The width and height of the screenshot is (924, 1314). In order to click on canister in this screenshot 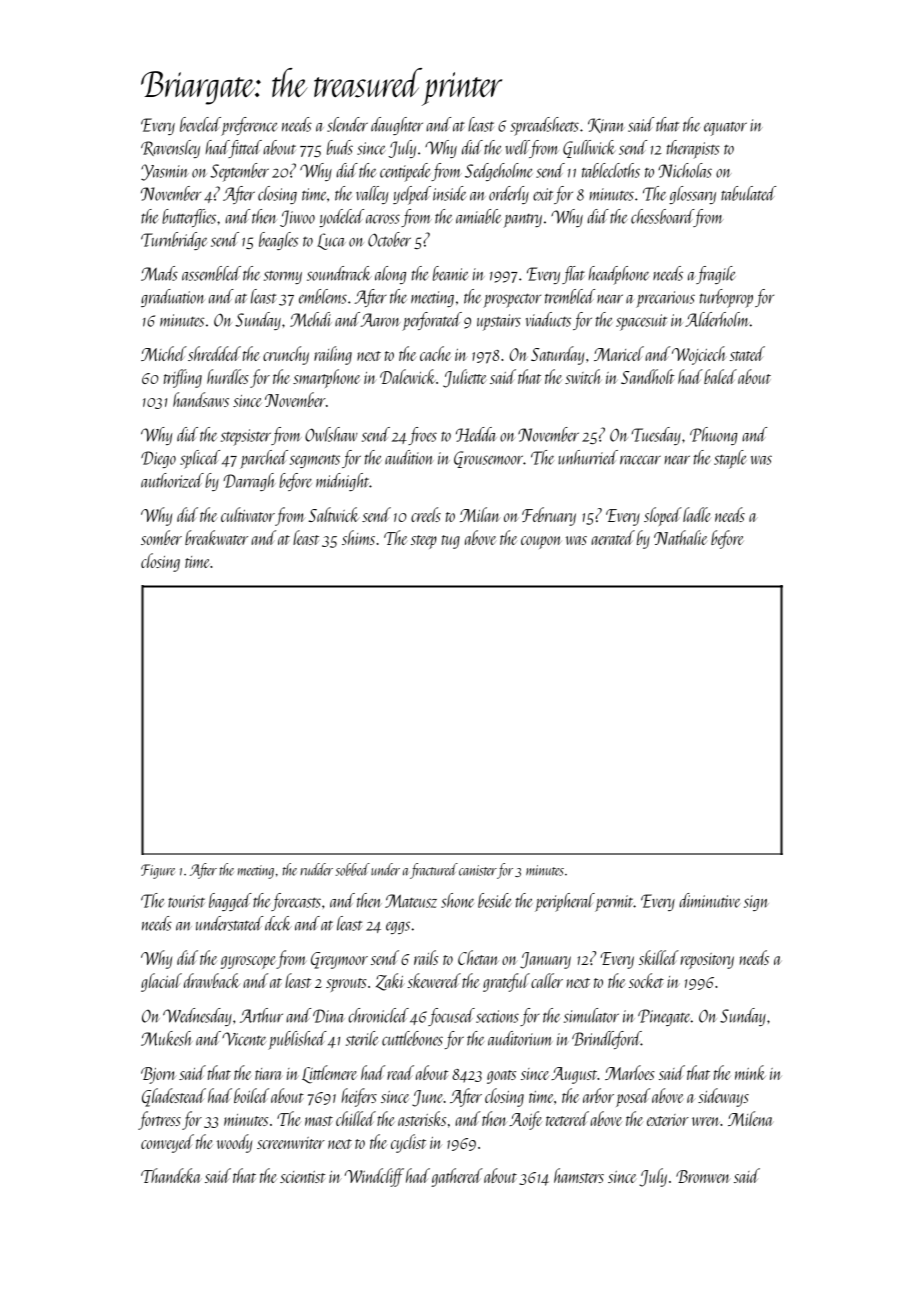, I will do `click(478, 870)`.
